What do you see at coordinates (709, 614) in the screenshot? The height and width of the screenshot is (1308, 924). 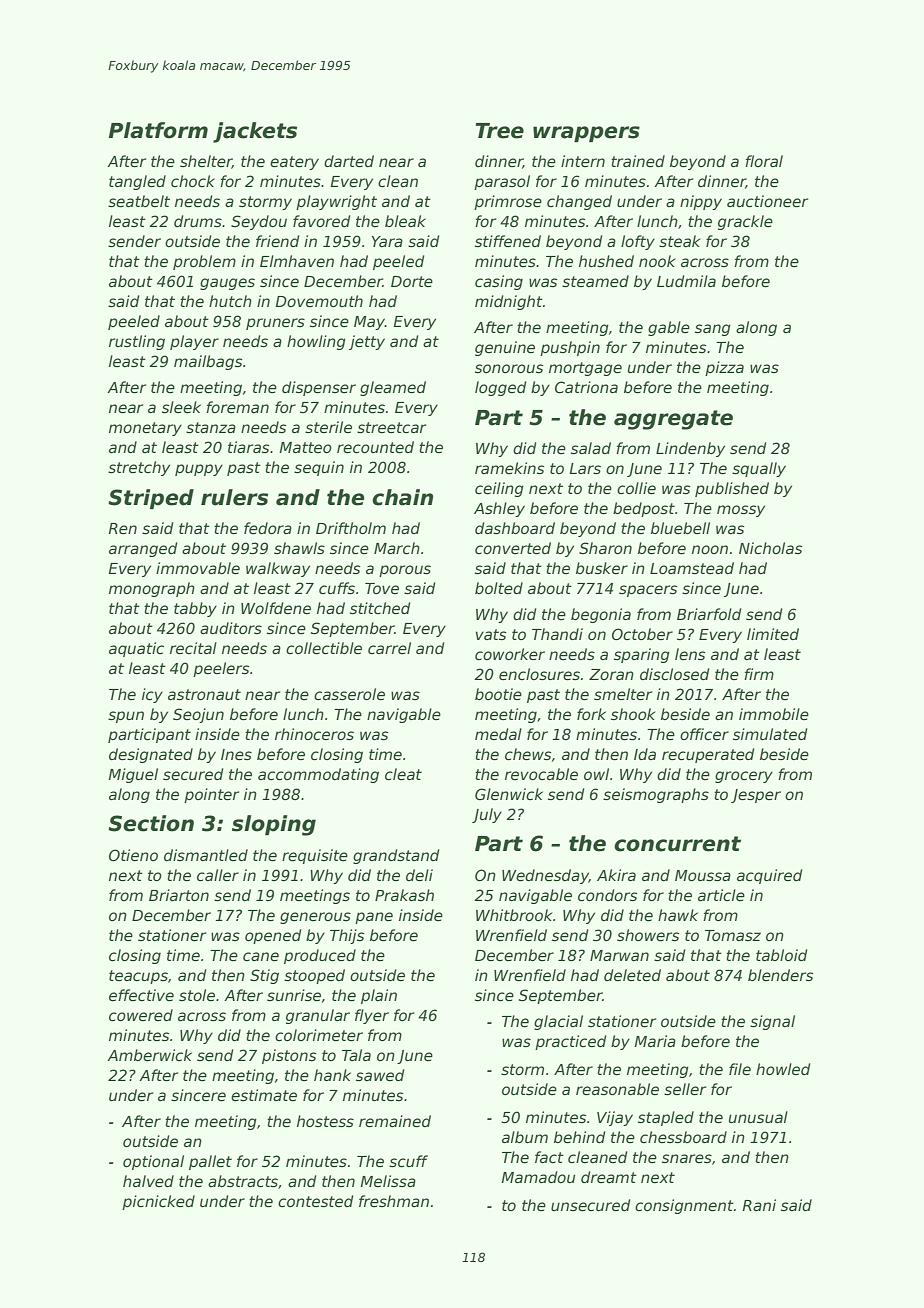 I see `Briarfold` at bounding box center [709, 614].
